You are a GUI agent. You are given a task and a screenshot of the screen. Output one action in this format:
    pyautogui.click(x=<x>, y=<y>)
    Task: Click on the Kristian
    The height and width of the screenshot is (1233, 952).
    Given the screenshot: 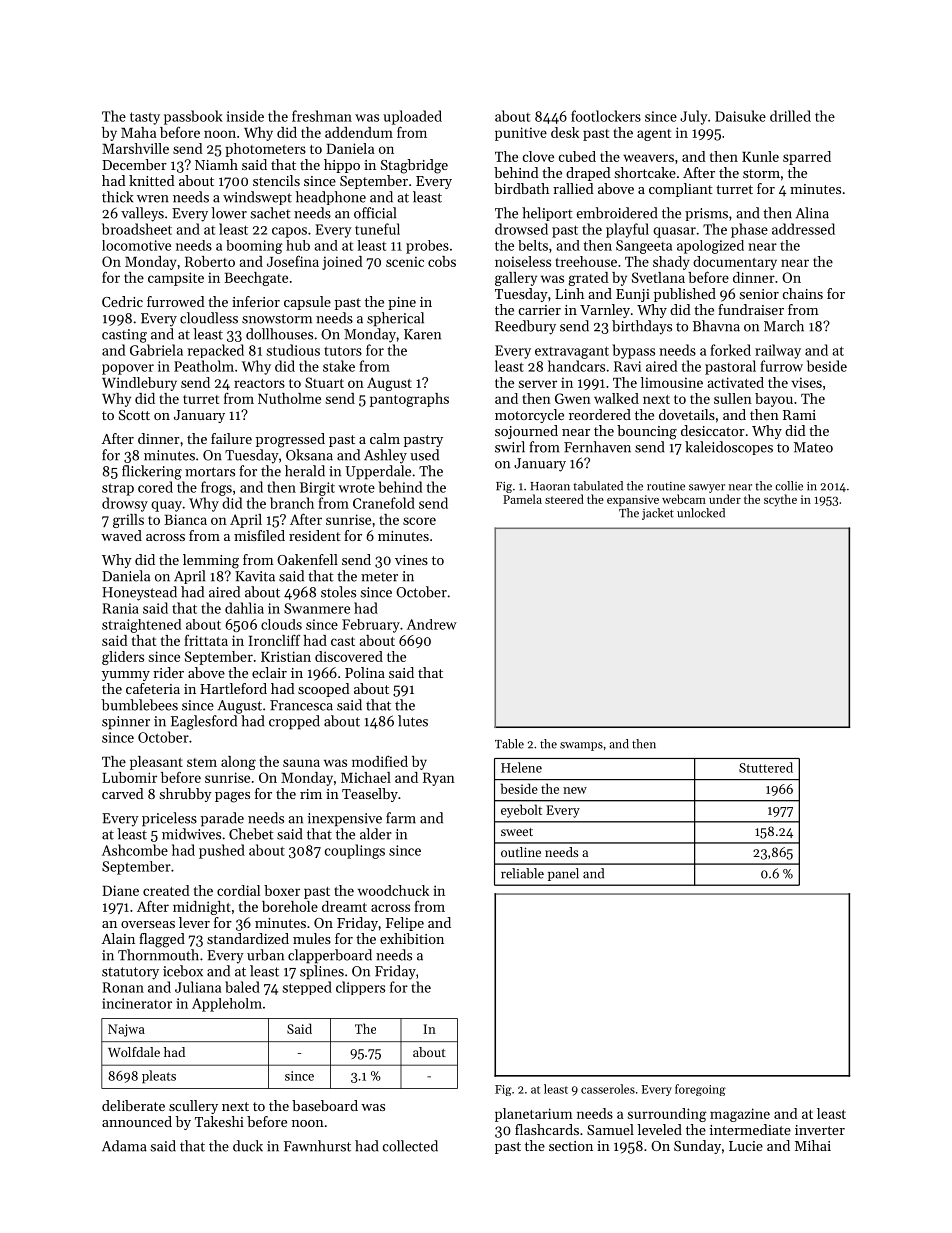 What is the action you would take?
    pyautogui.click(x=286, y=656)
